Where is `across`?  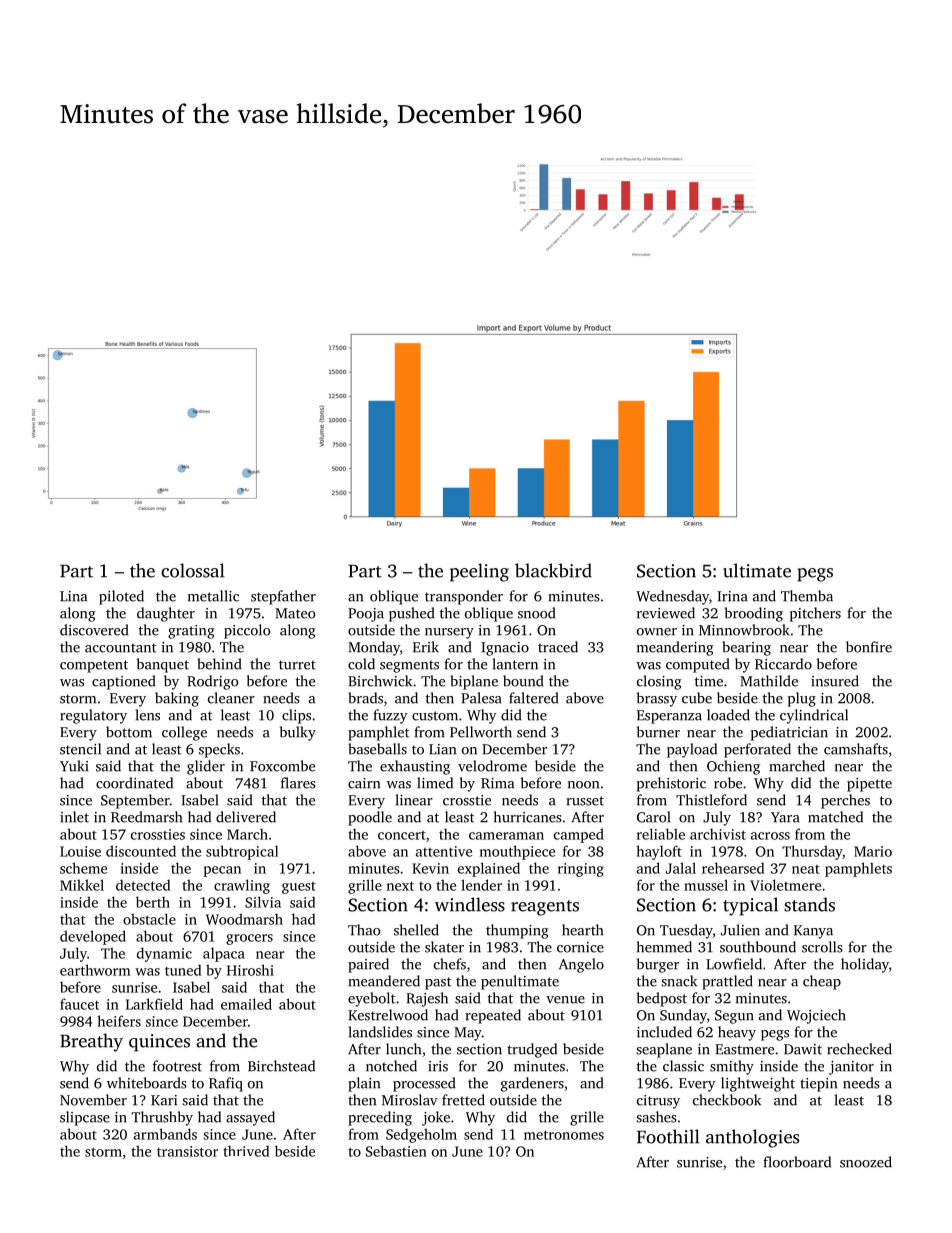
across is located at coordinates (770, 836).
